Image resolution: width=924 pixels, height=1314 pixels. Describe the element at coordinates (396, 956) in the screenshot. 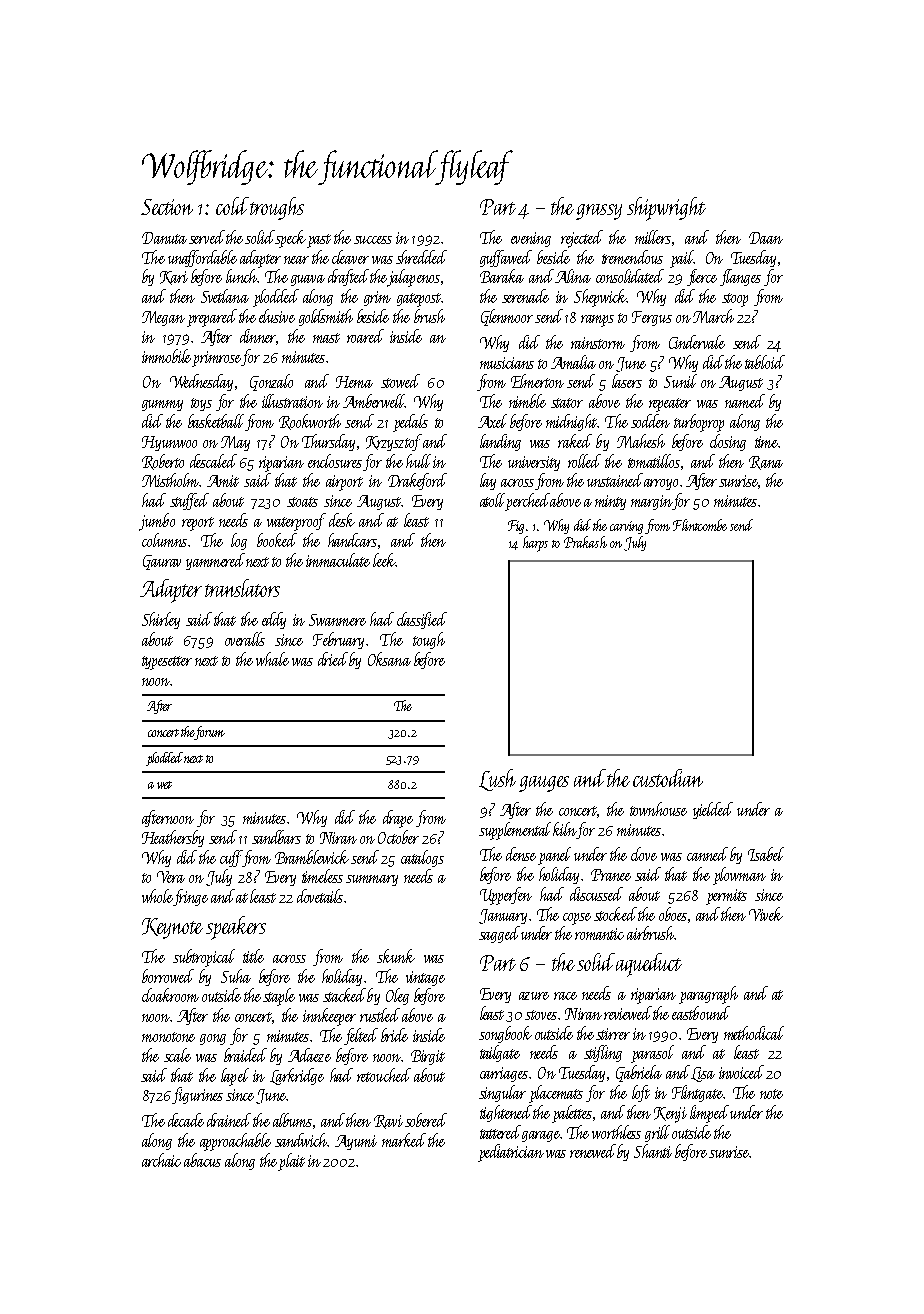

I see `skunk` at that location.
